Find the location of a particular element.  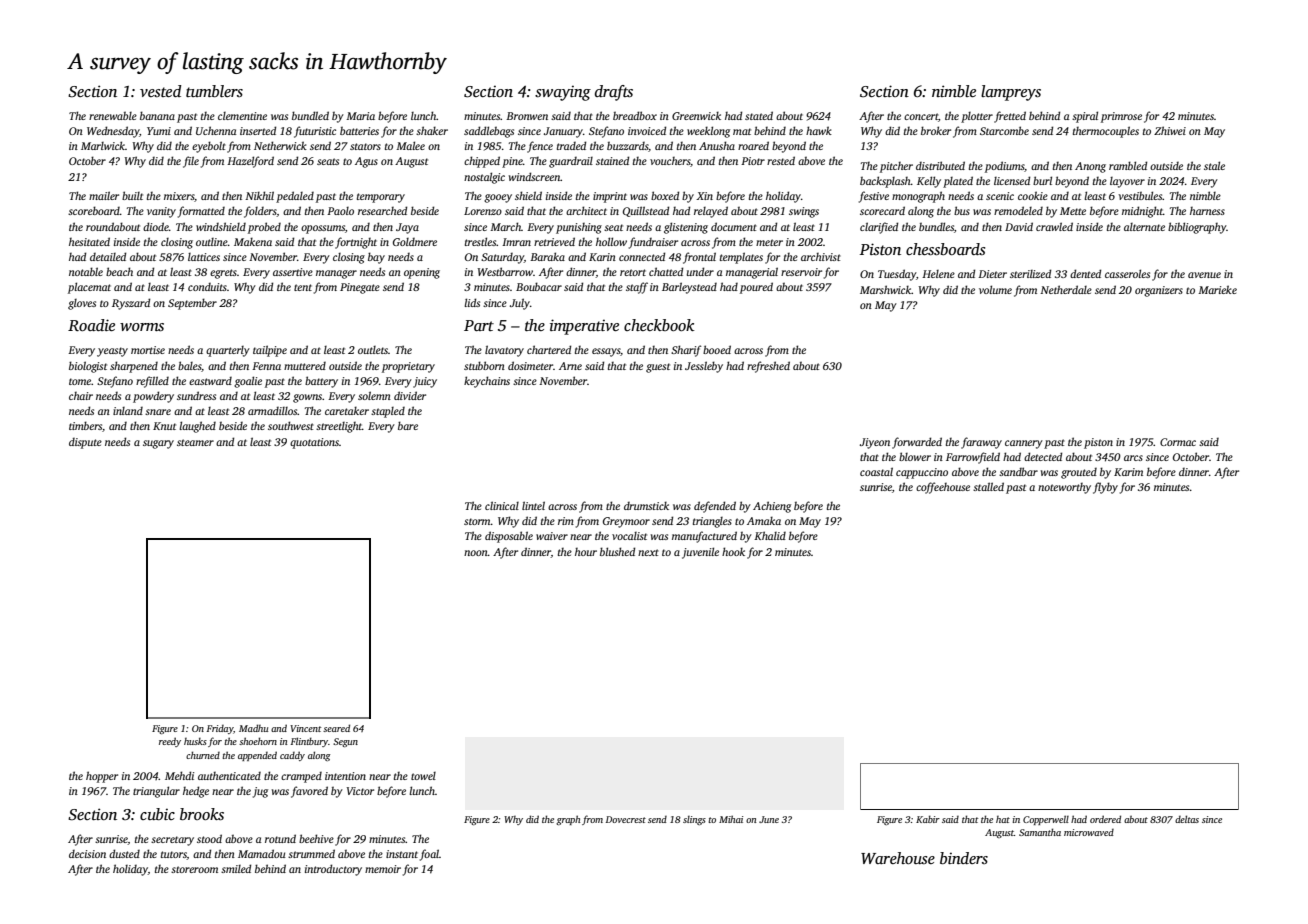

Khalid is located at coordinates (770, 535).
